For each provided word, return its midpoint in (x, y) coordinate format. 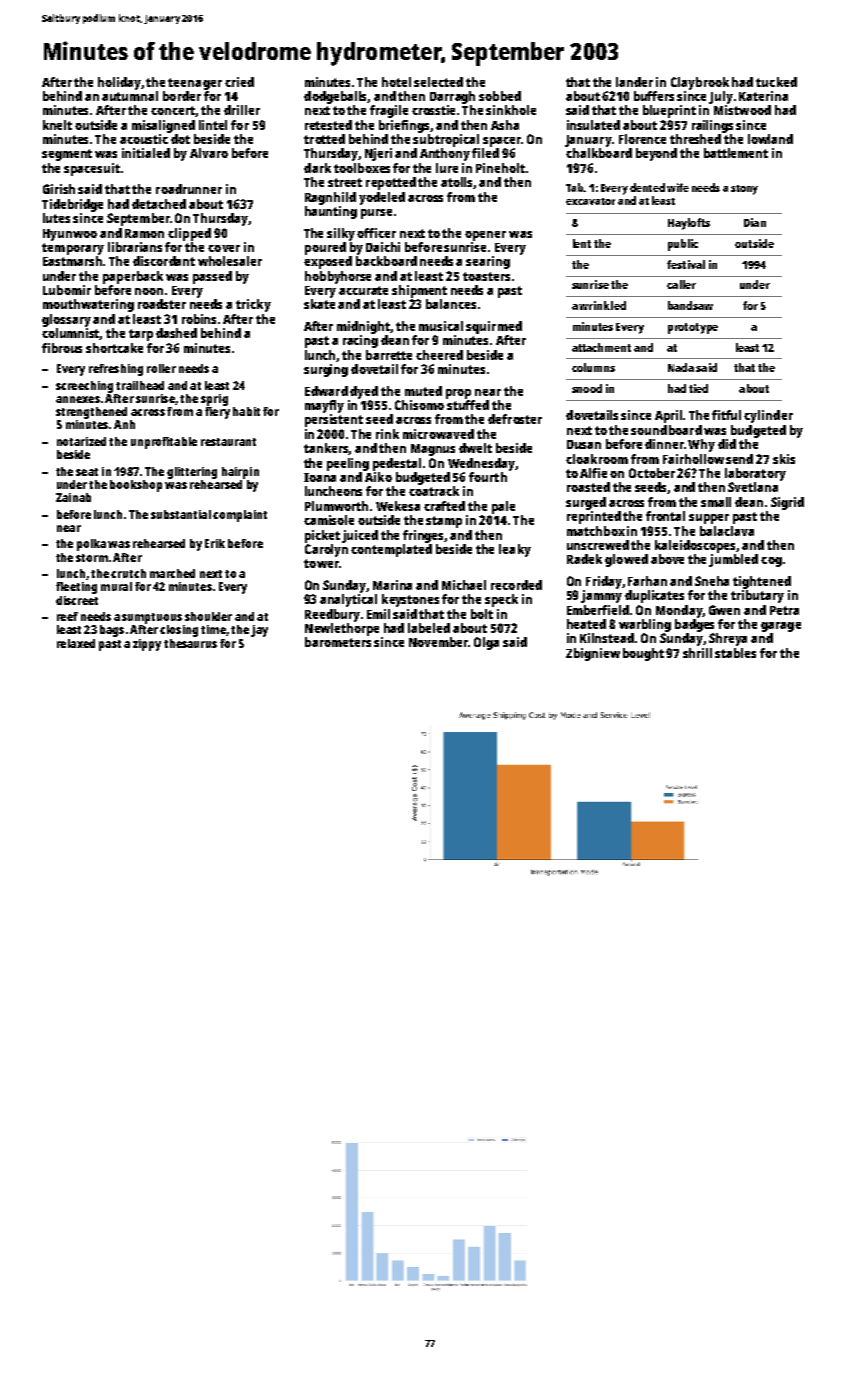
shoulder (208, 616)
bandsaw (690, 305)
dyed (364, 392)
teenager (195, 84)
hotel (396, 82)
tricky (253, 305)
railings (712, 126)
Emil (378, 614)
